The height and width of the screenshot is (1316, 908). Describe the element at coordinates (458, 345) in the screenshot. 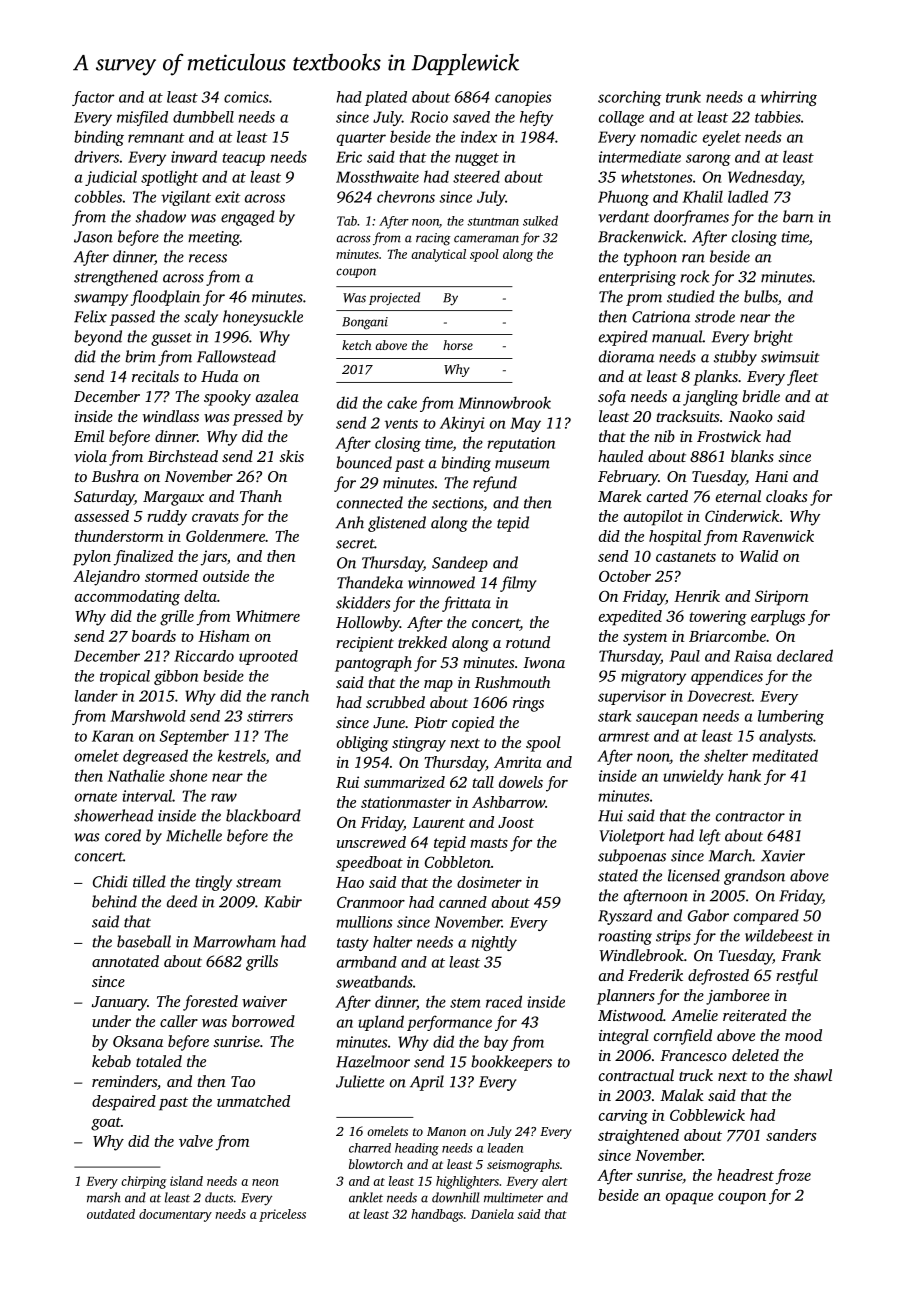

I see `horse` at that location.
